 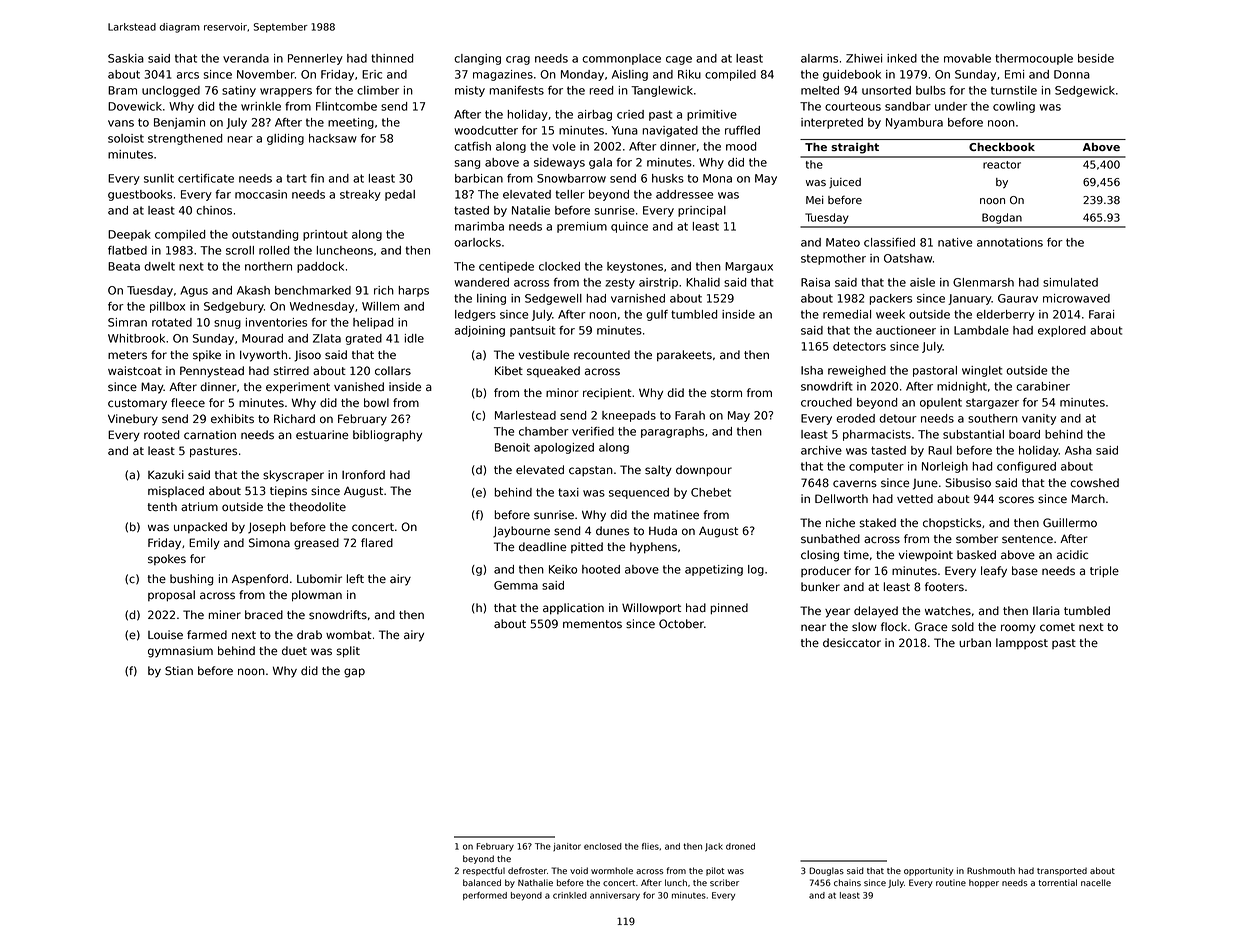 I want to click on nacelle, so click(x=1096, y=882).
